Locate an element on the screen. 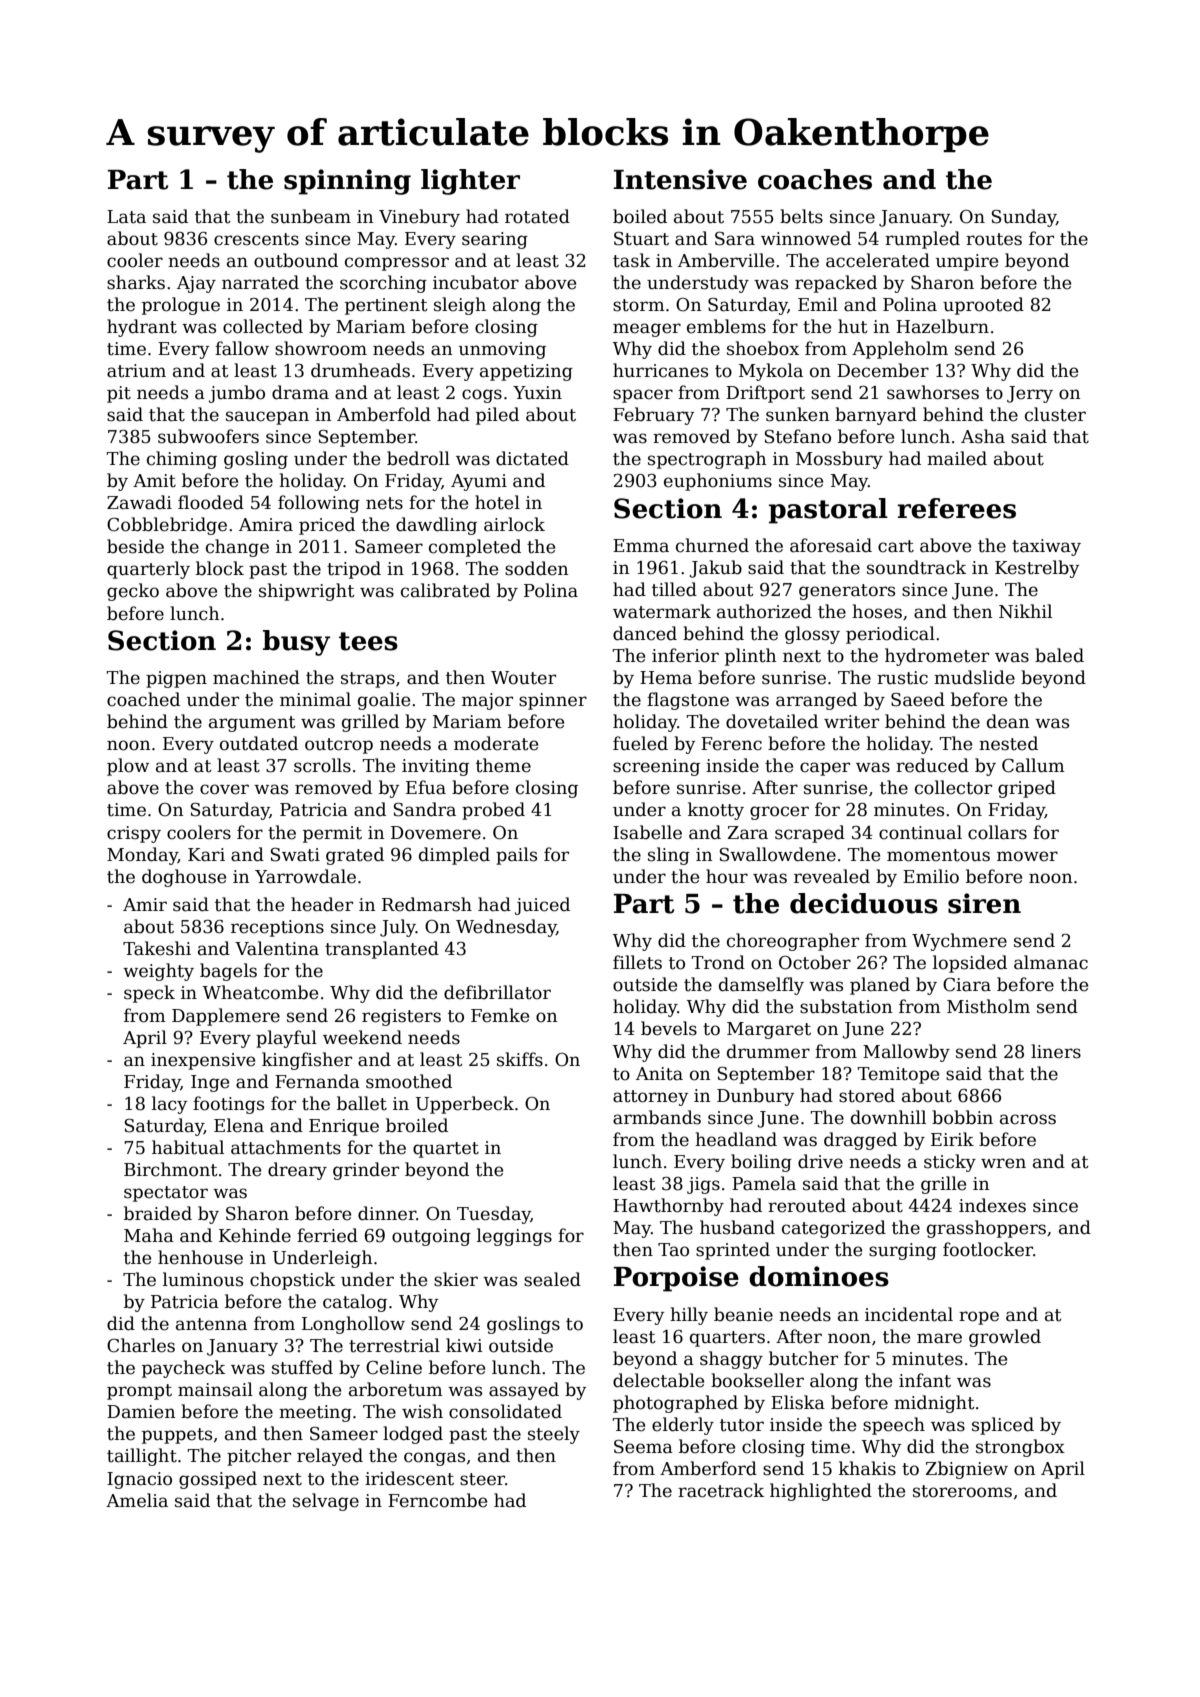  spinning is located at coordinates (347, 182).
